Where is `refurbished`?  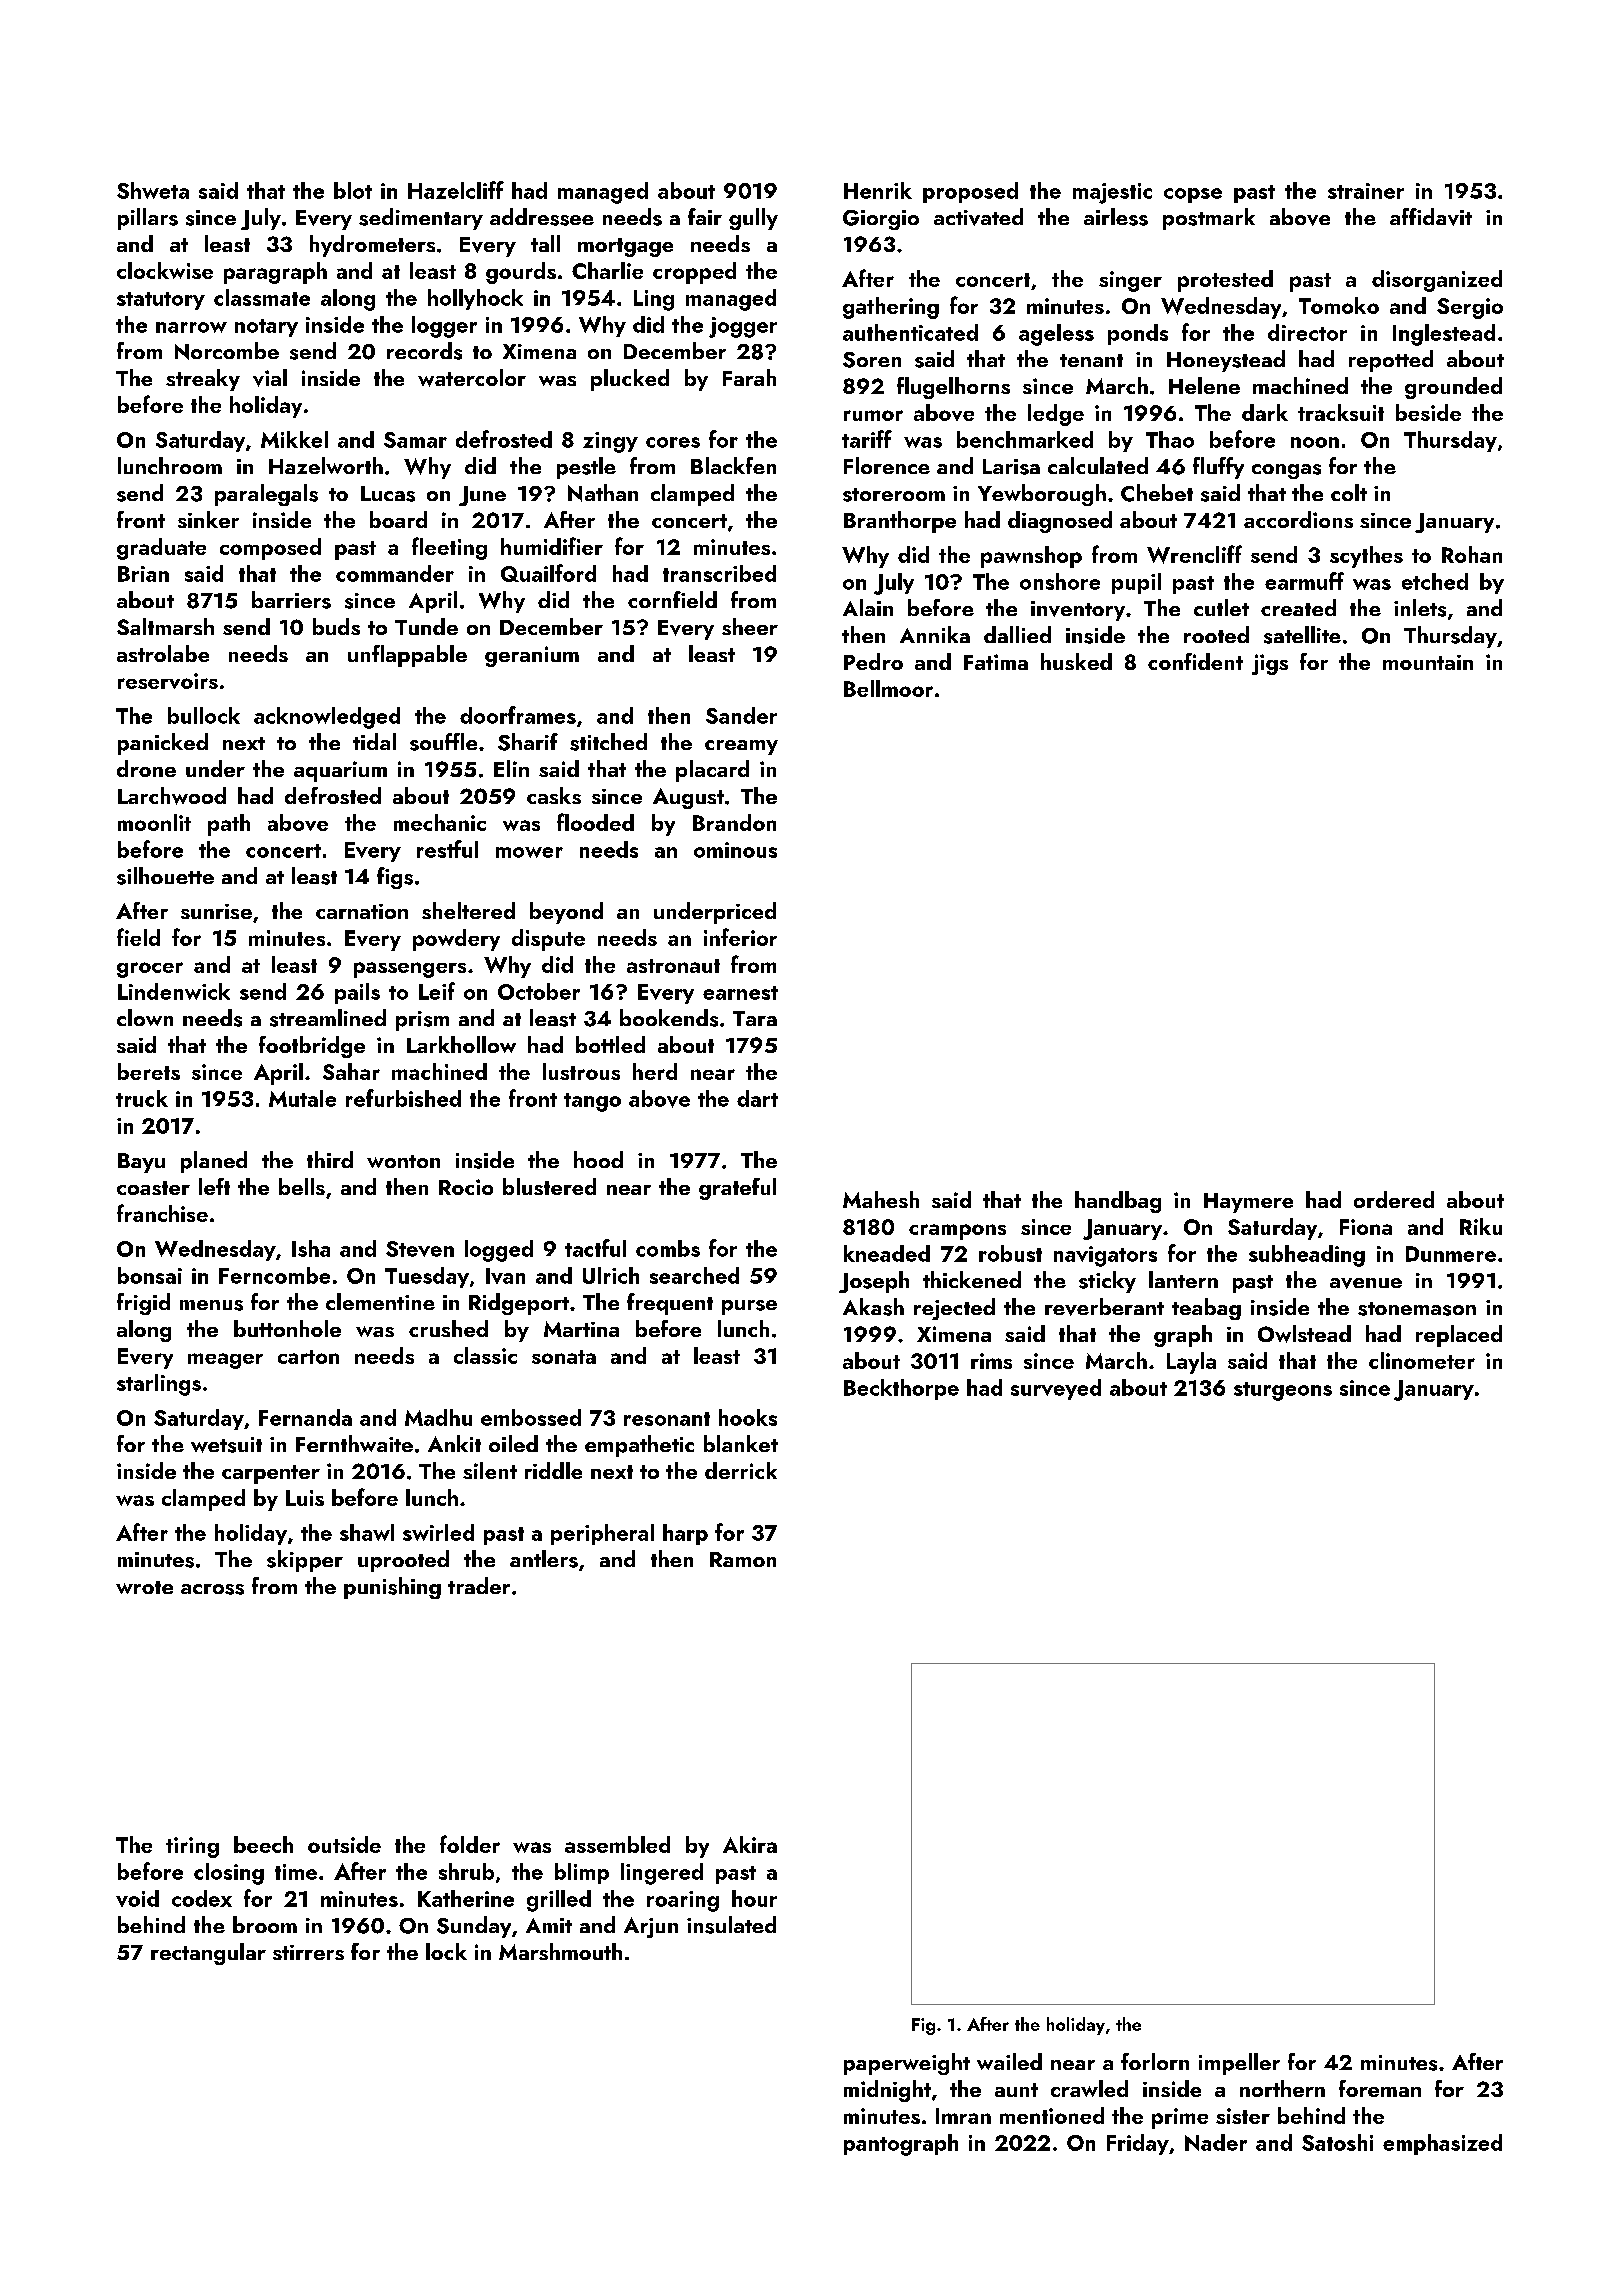
refurbished is located at coordinates (403, 1098).
